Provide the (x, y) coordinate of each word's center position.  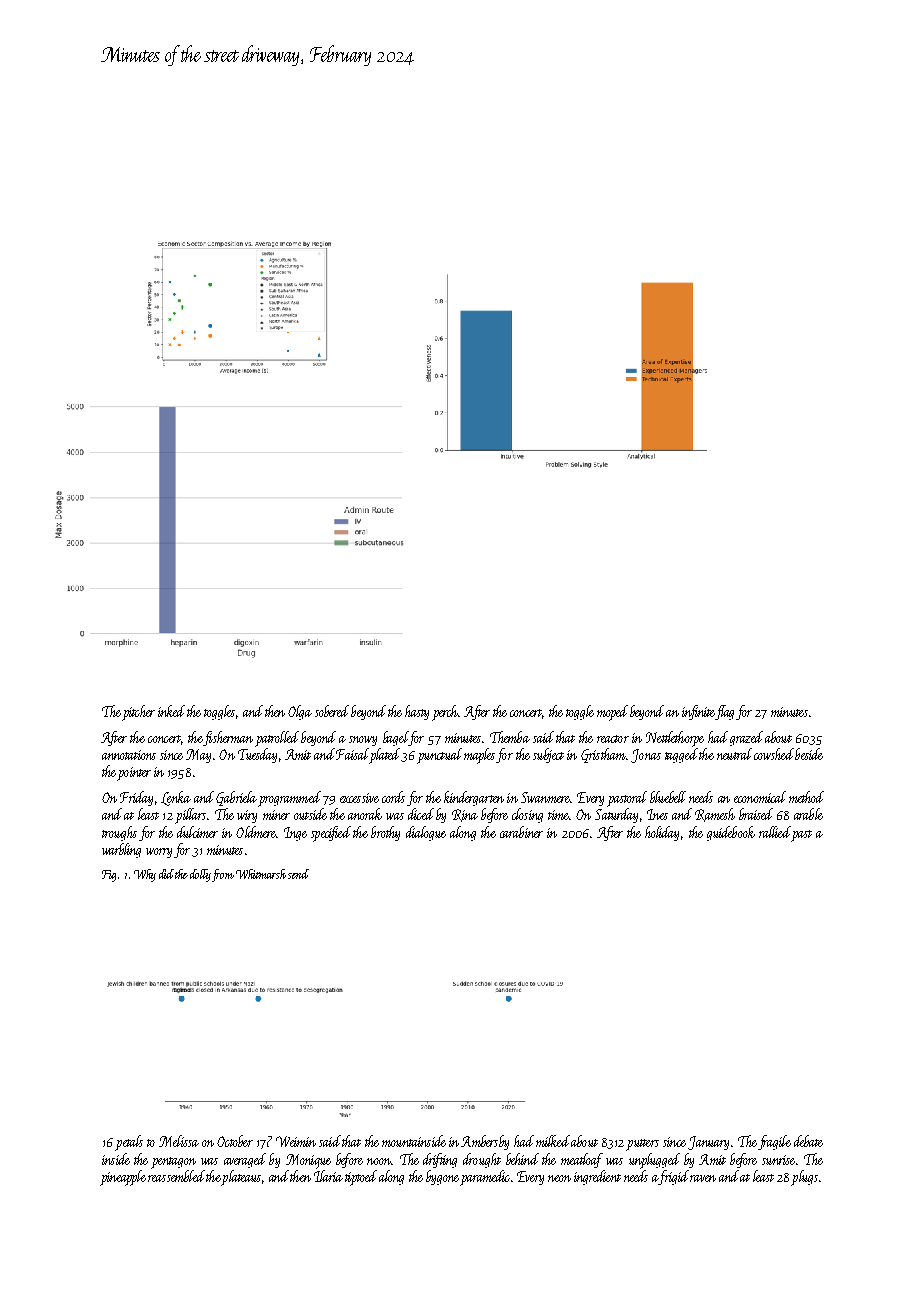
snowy (363, 741)
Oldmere (256, 832)
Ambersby (485, 1142)
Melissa (179, 1141)
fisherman (228, 738)
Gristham (603, 755)
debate (808, 1141)
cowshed (774, 754)
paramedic (485, 1178)
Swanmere (545, 797)
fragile (774, 1142)
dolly (200, 875)
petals (129, 1143)
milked (553, 1141)
